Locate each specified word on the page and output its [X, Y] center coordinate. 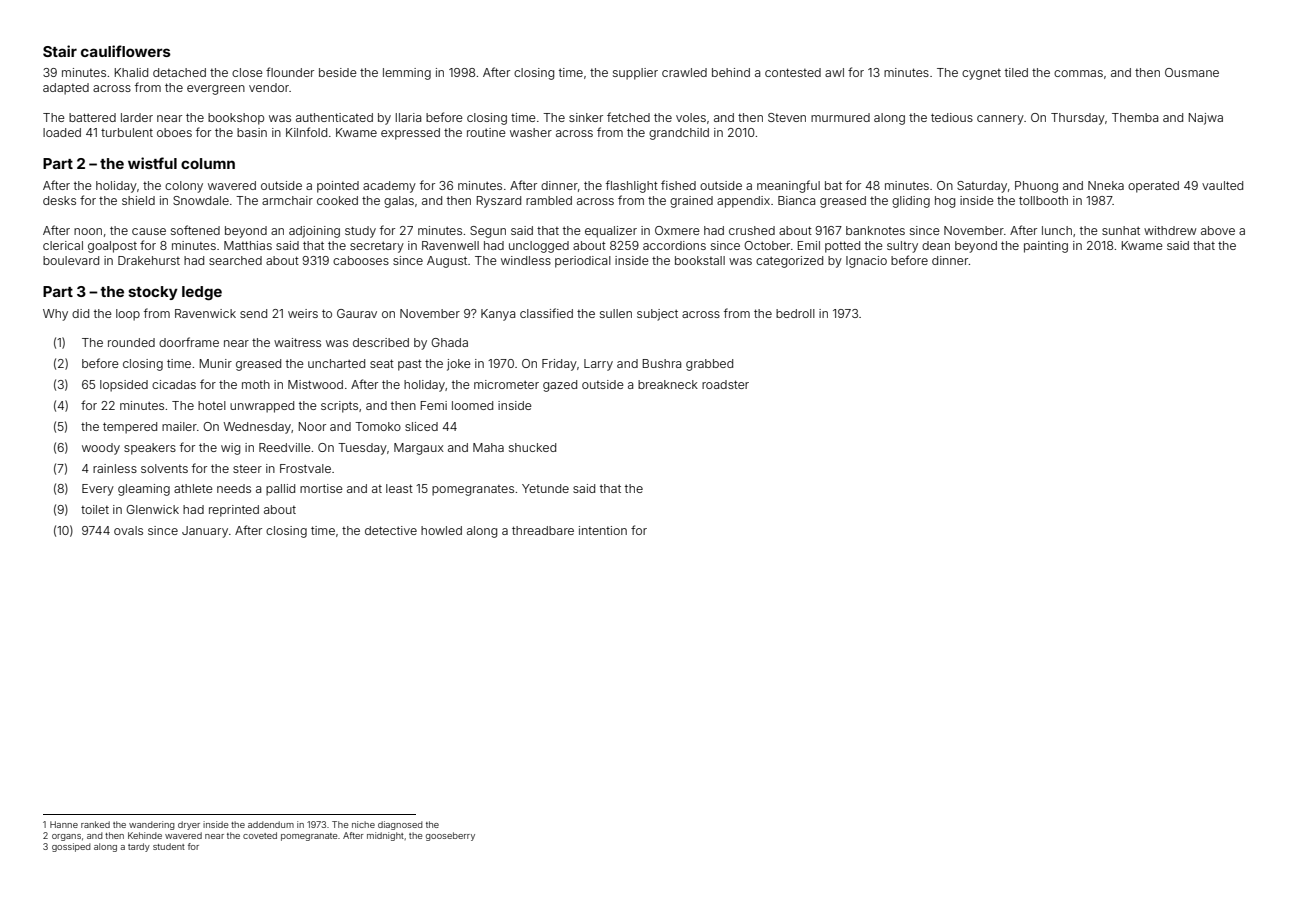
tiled [1016, 72]
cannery [1000, 120]
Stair [60, 51]
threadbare [543, 530]
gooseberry [450, 836]
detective [391, 530]
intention [603, 530]
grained [691, 202]
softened [195, 230]
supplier [635, 74]
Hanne [64, 824]
